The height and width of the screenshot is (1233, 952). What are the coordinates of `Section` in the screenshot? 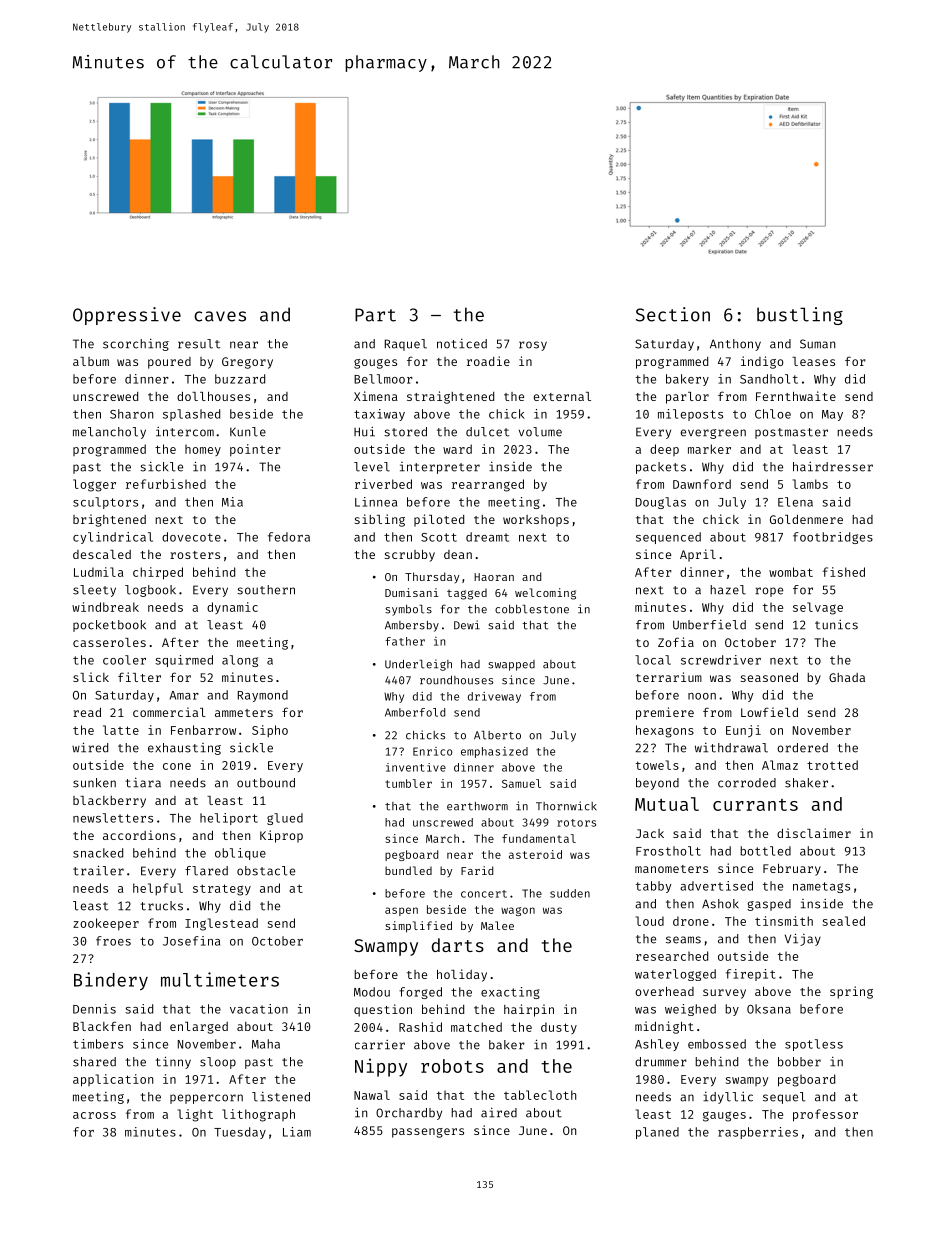 It's located at (673, 314).
